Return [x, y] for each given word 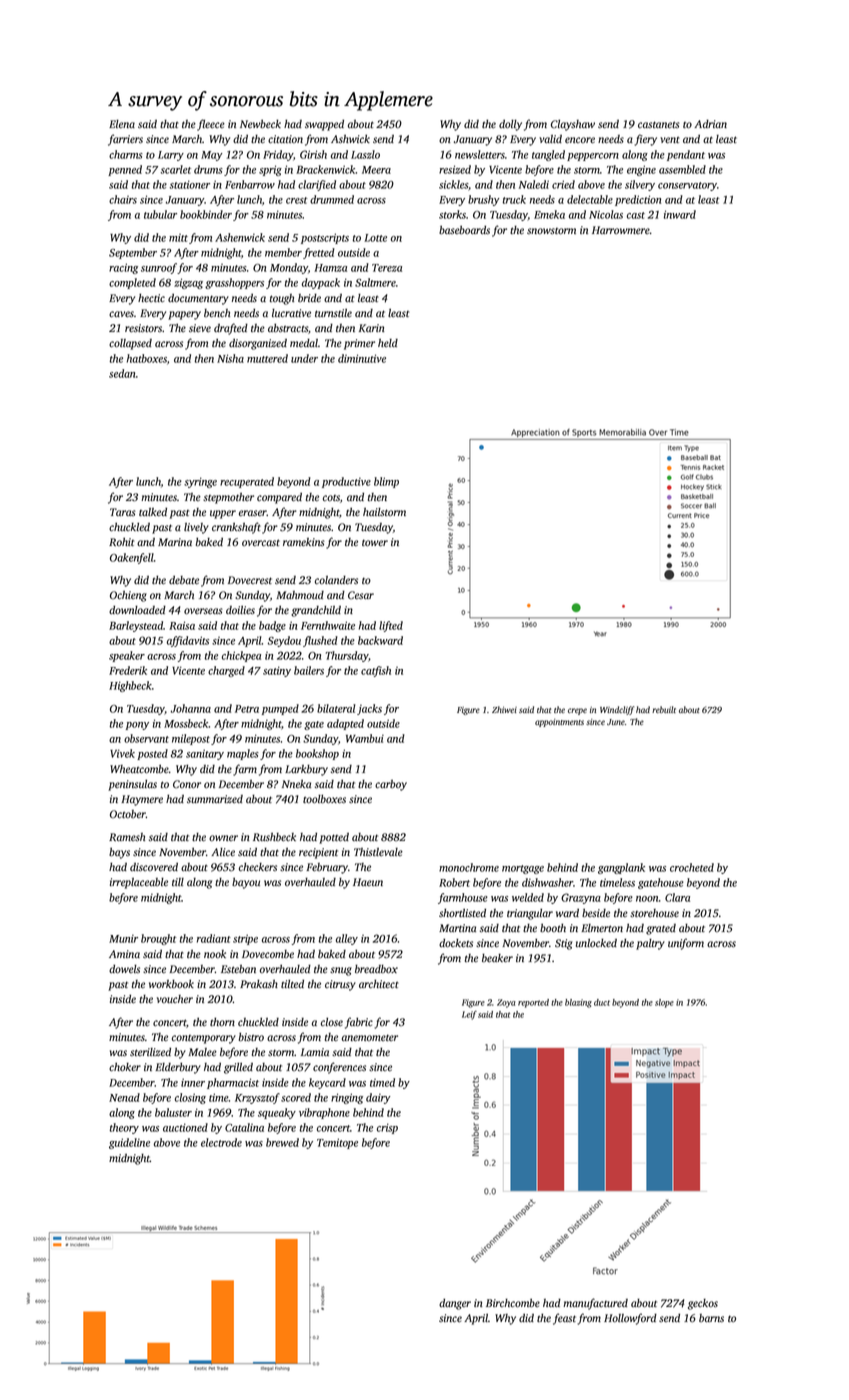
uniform [686, 944]
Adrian [710, 124]
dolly [510, 125]
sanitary [205, 754]
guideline [129, 1143]
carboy [391, 785]
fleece [211, 125]
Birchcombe [513, 1303]
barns [711, 1318]
